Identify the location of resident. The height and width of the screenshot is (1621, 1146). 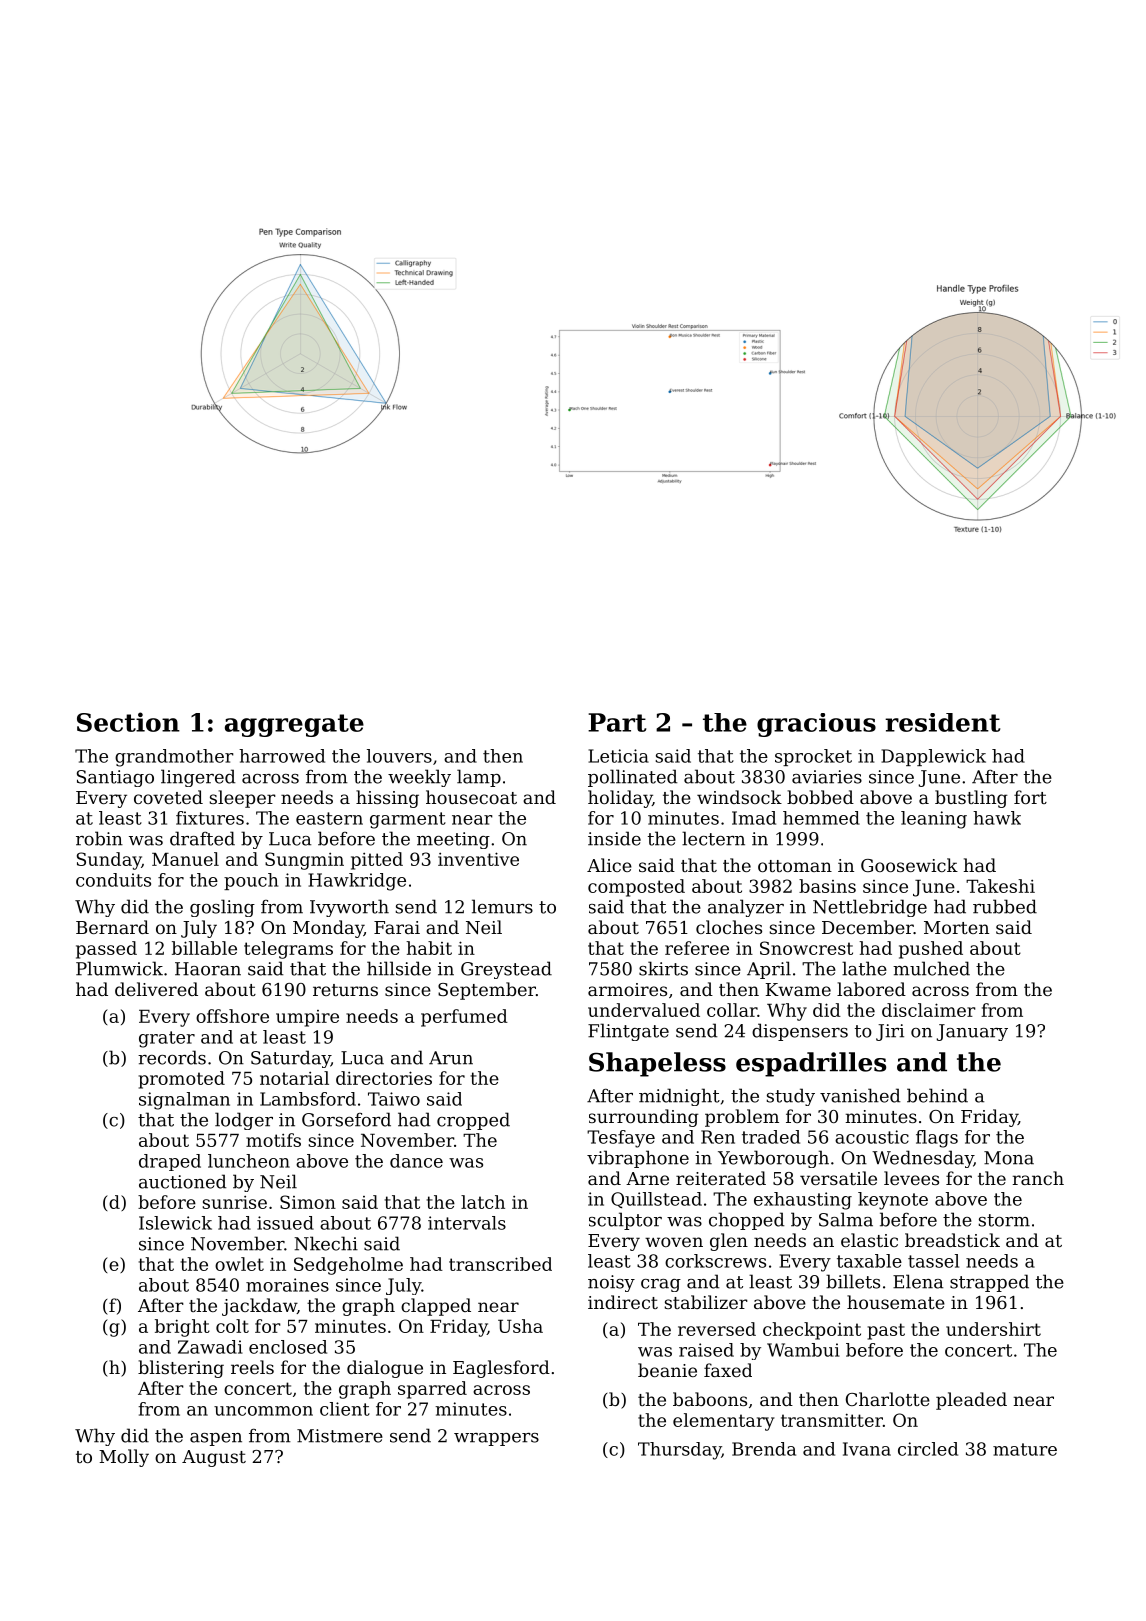
(942, 722).
